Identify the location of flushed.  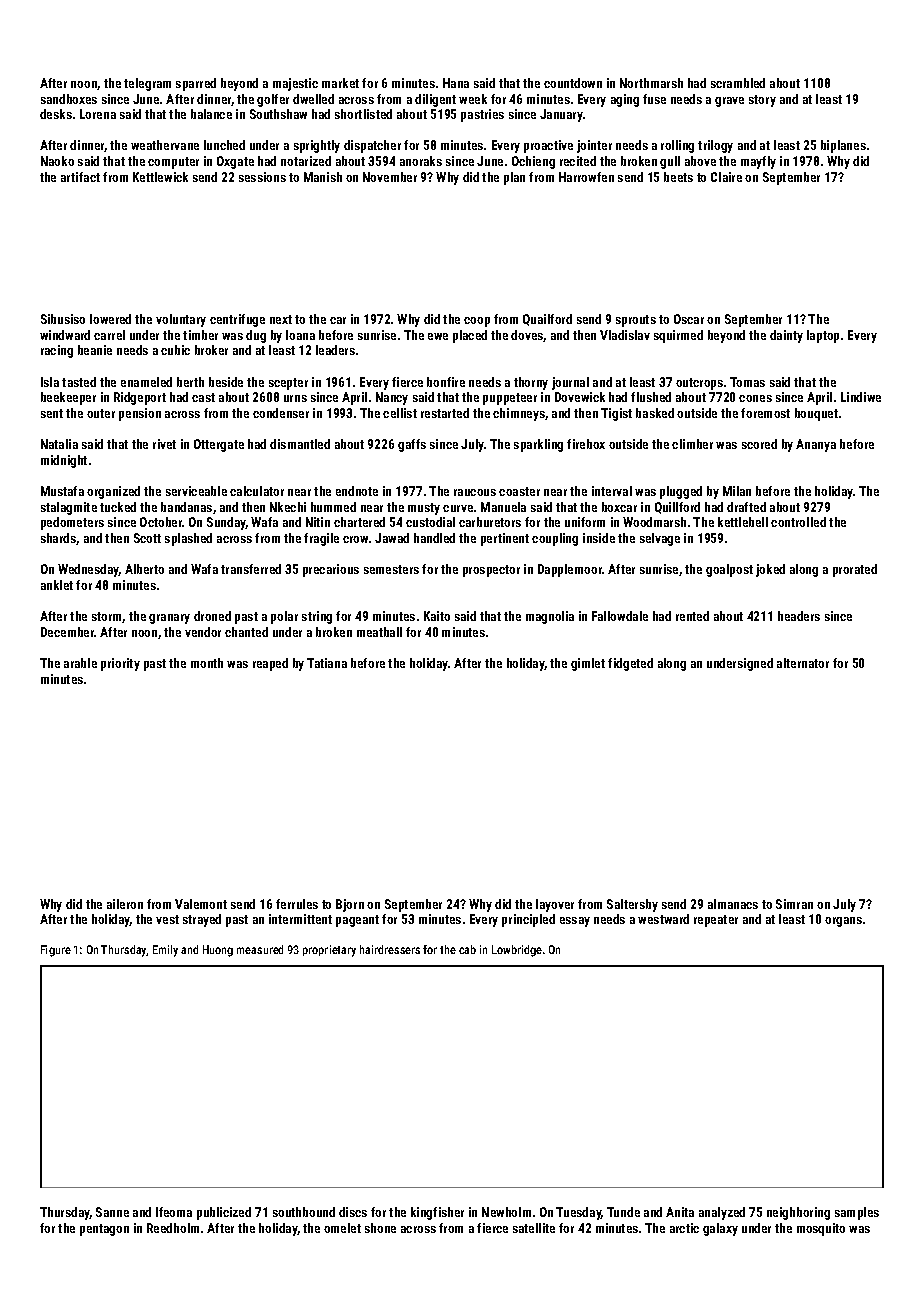
(651, 397).
